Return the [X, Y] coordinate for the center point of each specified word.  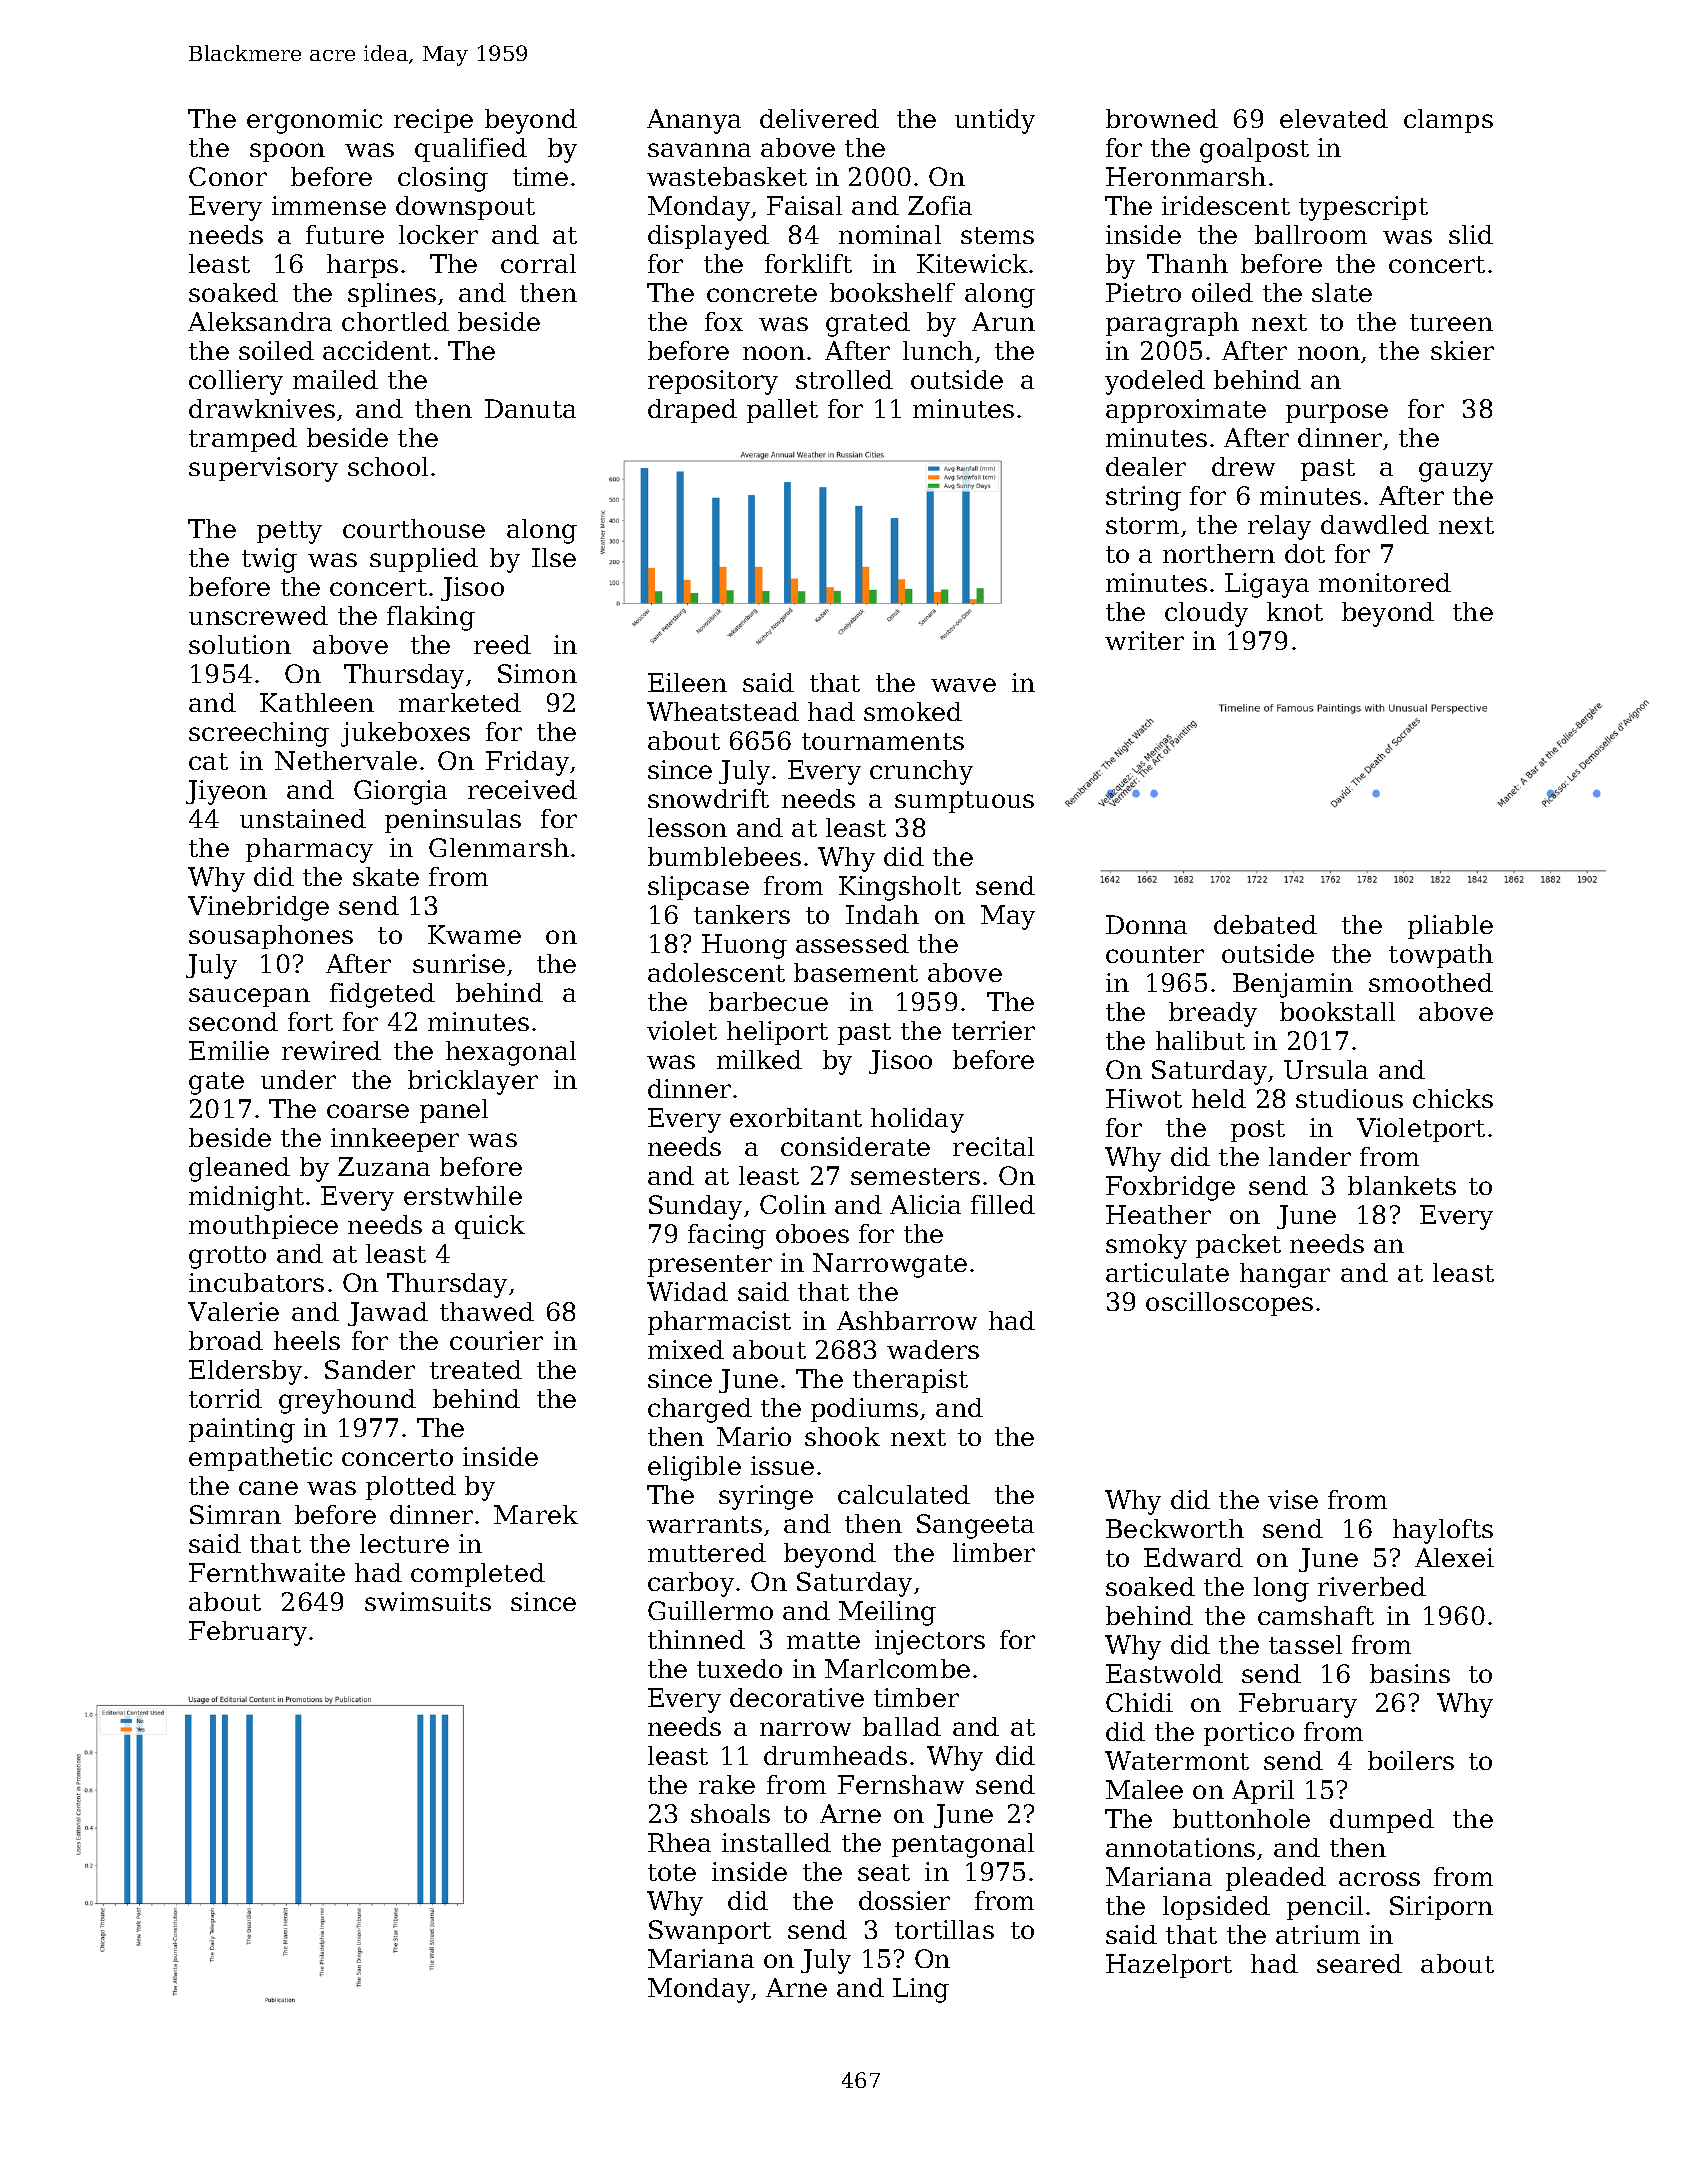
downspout [465, 208]
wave [963, 685]
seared [1359, 1963]
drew [1243, 466]
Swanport [710, 1932]
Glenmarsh [499, 847]
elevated [1334, 118]
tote [672, 1872]
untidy [995, 121]
